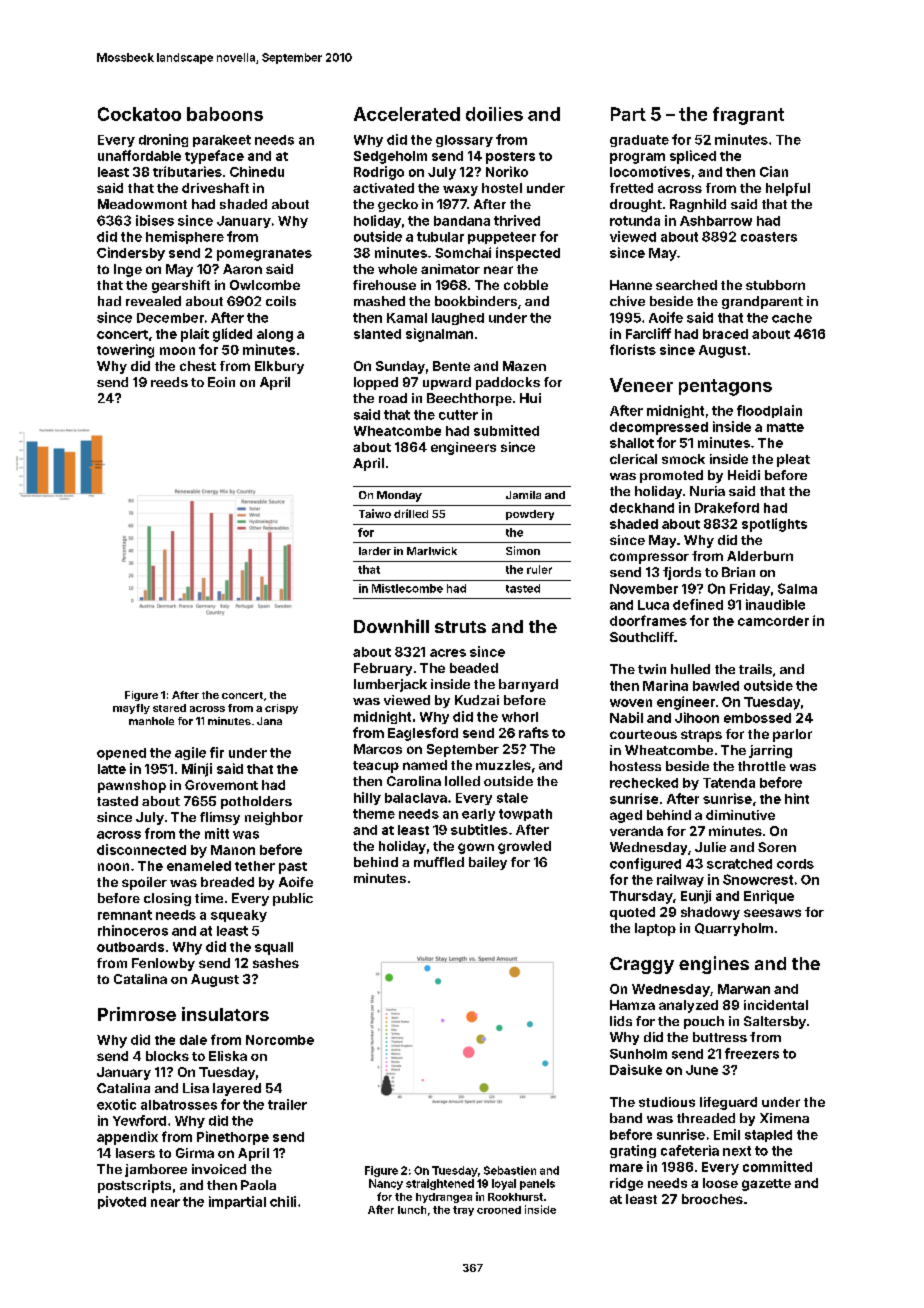 The height and width of the page is (1308, 924). What do you see at coordinates (257, 171) in the page?
I see `Chinedu` at bounding box center [257, 171].
